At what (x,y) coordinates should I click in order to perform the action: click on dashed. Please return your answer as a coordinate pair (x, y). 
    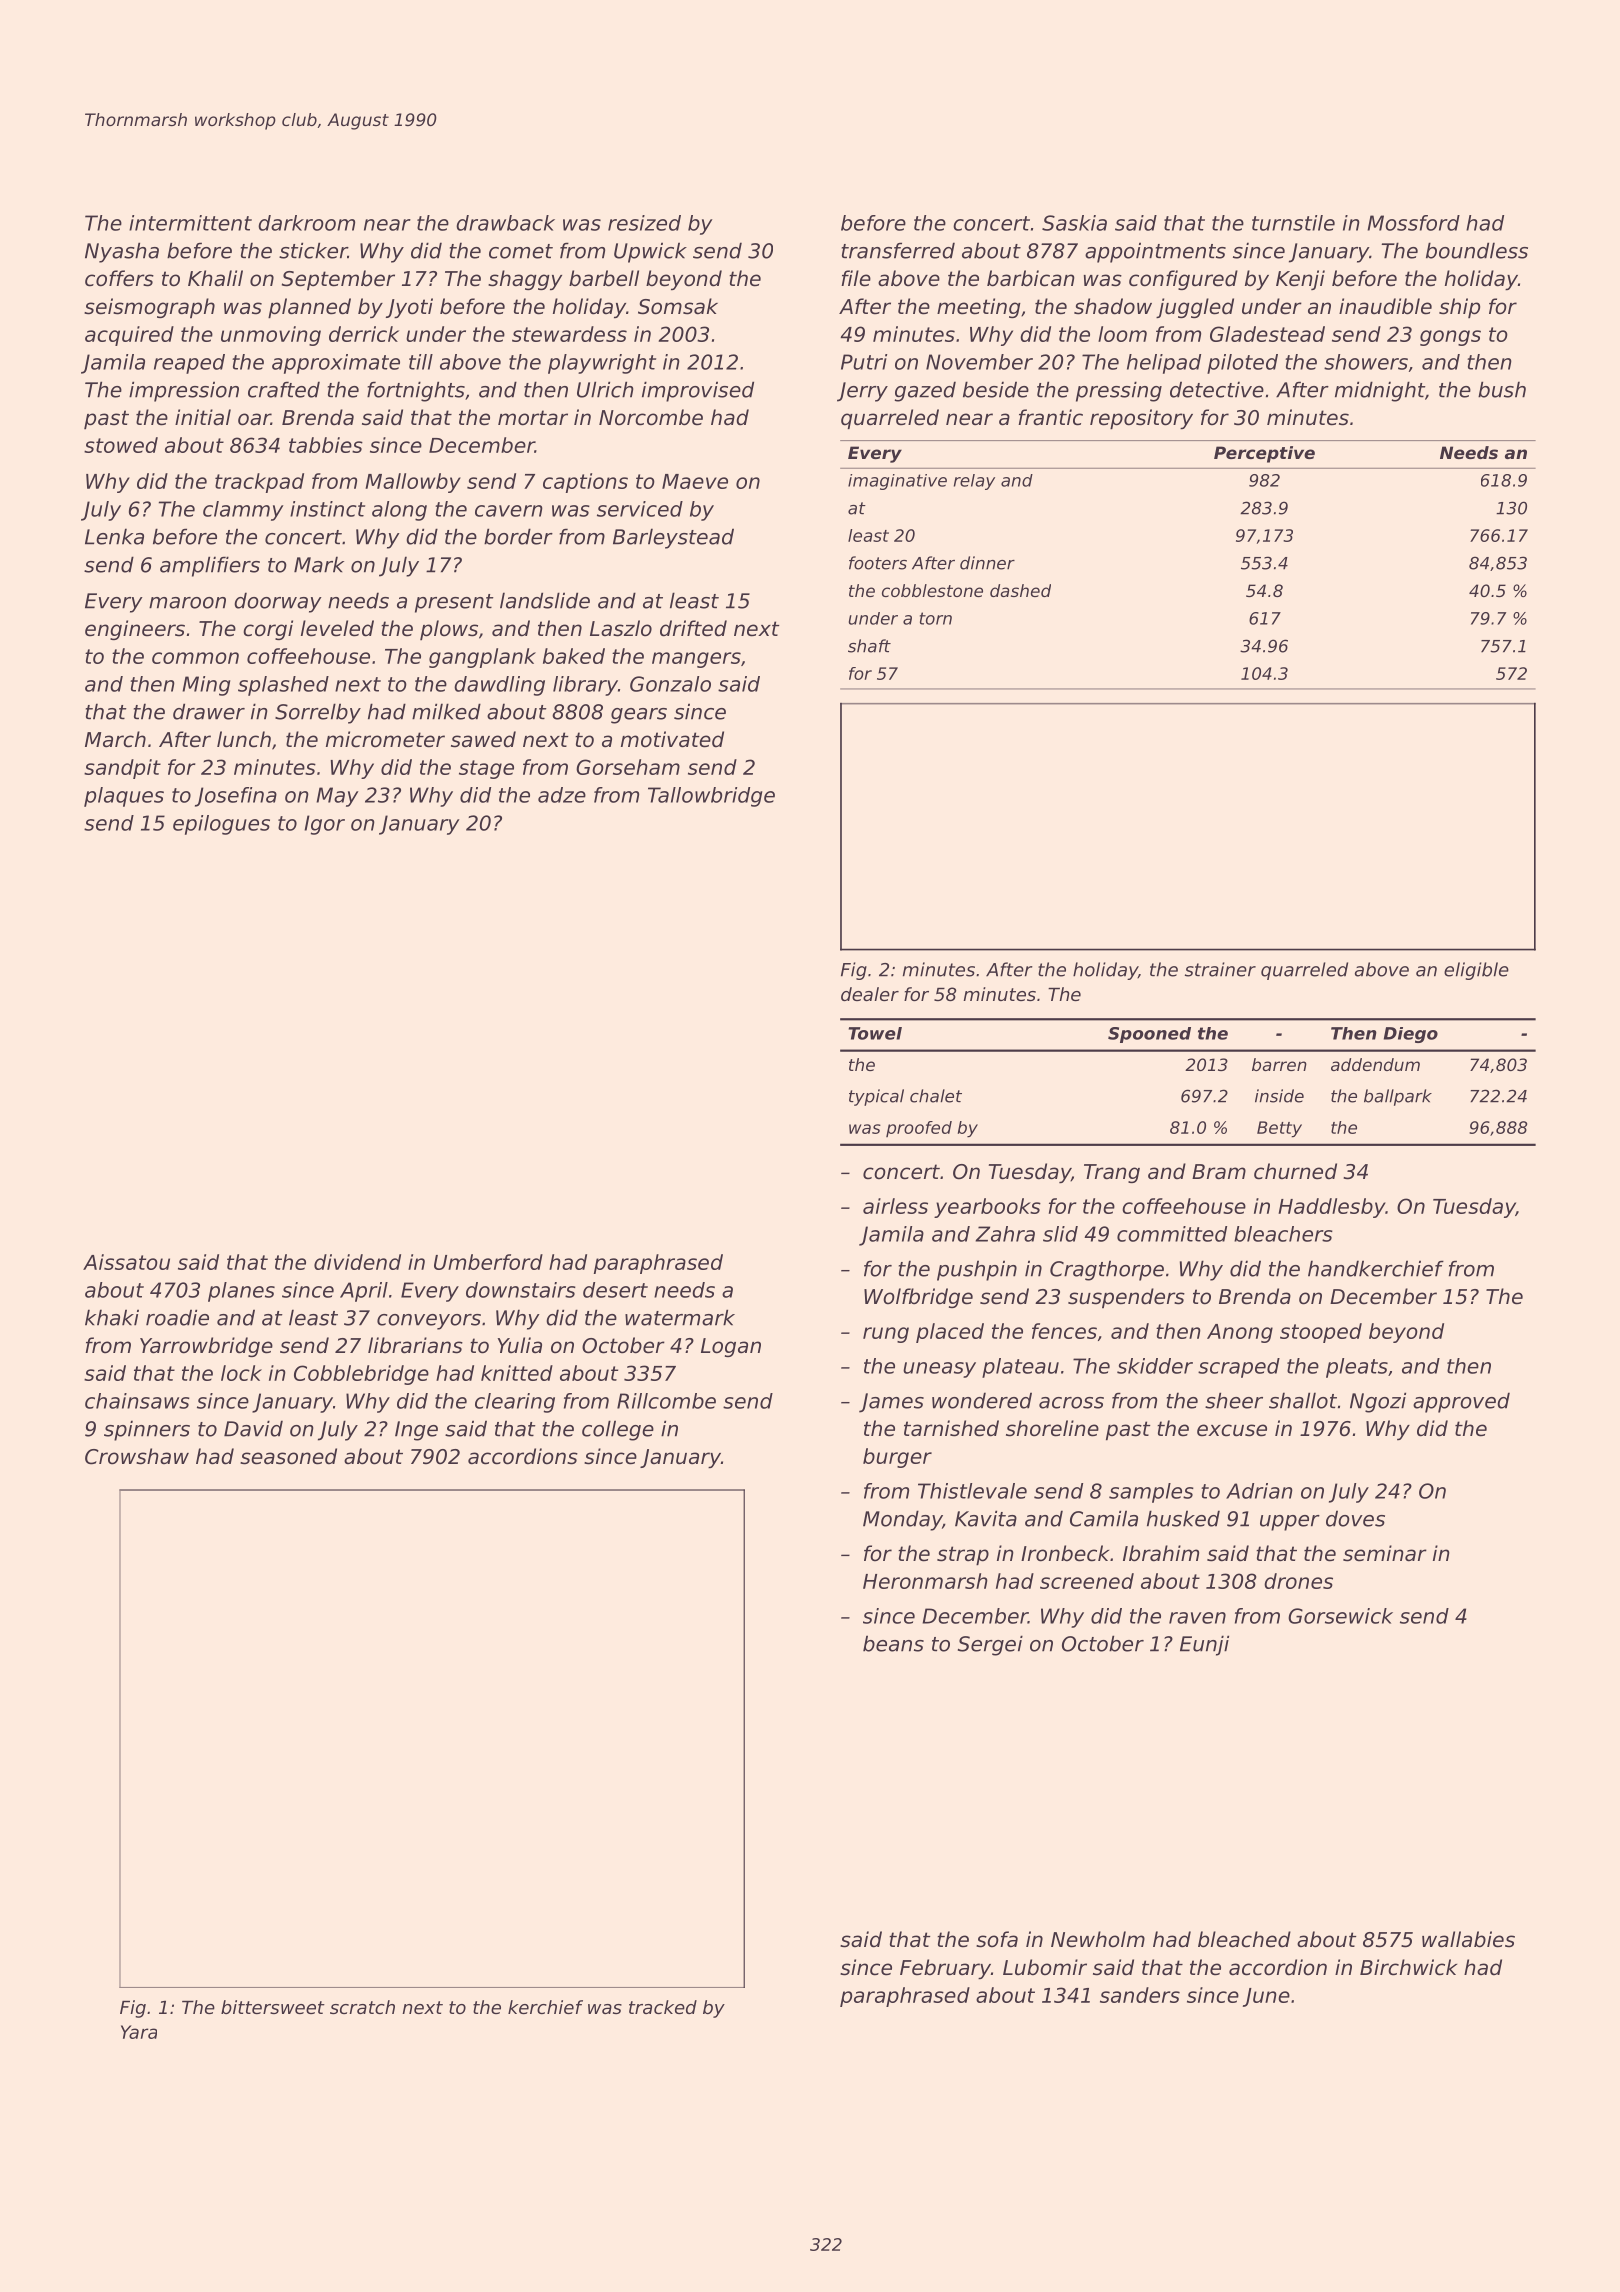
    Looking at the image, I should click on (1020, 590).
